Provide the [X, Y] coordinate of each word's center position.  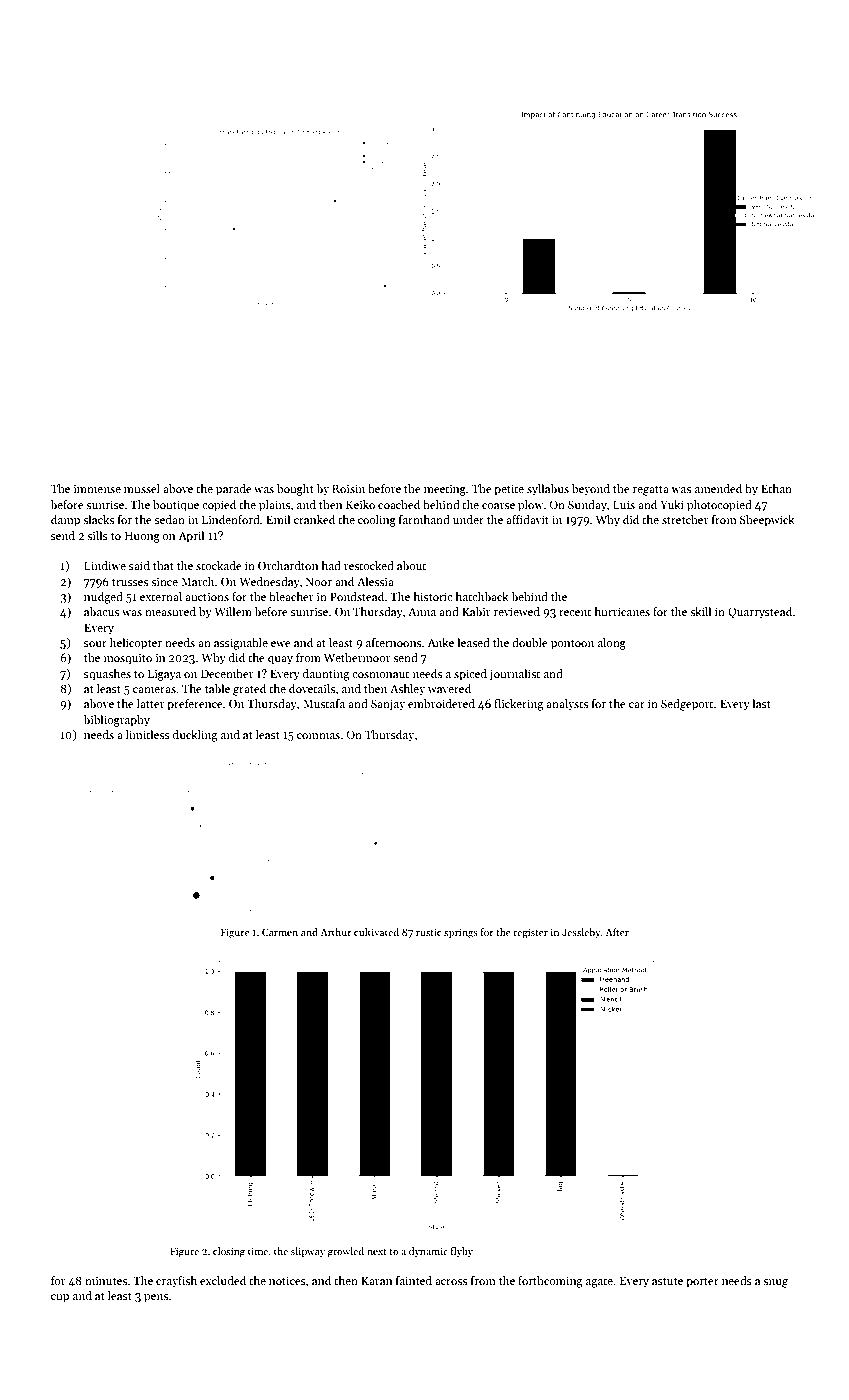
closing [229, 1252]
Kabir [476, 611]
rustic [429, 932]
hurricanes [622, 611]
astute [667, 1281]
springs [461, 933]
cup [60, 1298]
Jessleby [581, 933]
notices [287, 1280]
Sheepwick [767, 521]
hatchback [482, 596]
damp [65, 521]
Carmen [280, 932]
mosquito [128, 659]
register [530, 933]
